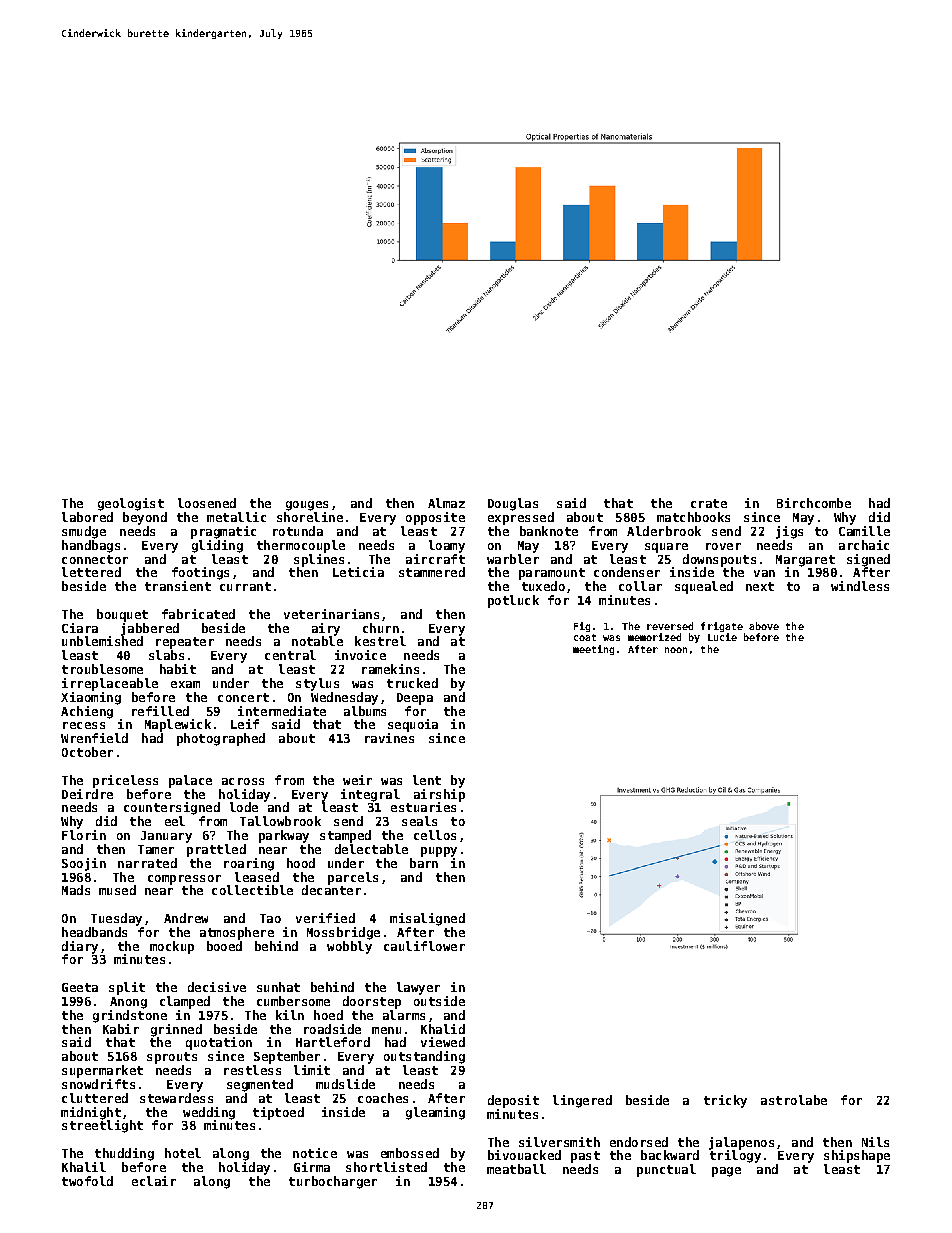  What do you see at coordinates (260, 1085) in the image?
I see `segmented` at bounding box center [260, 1085].
